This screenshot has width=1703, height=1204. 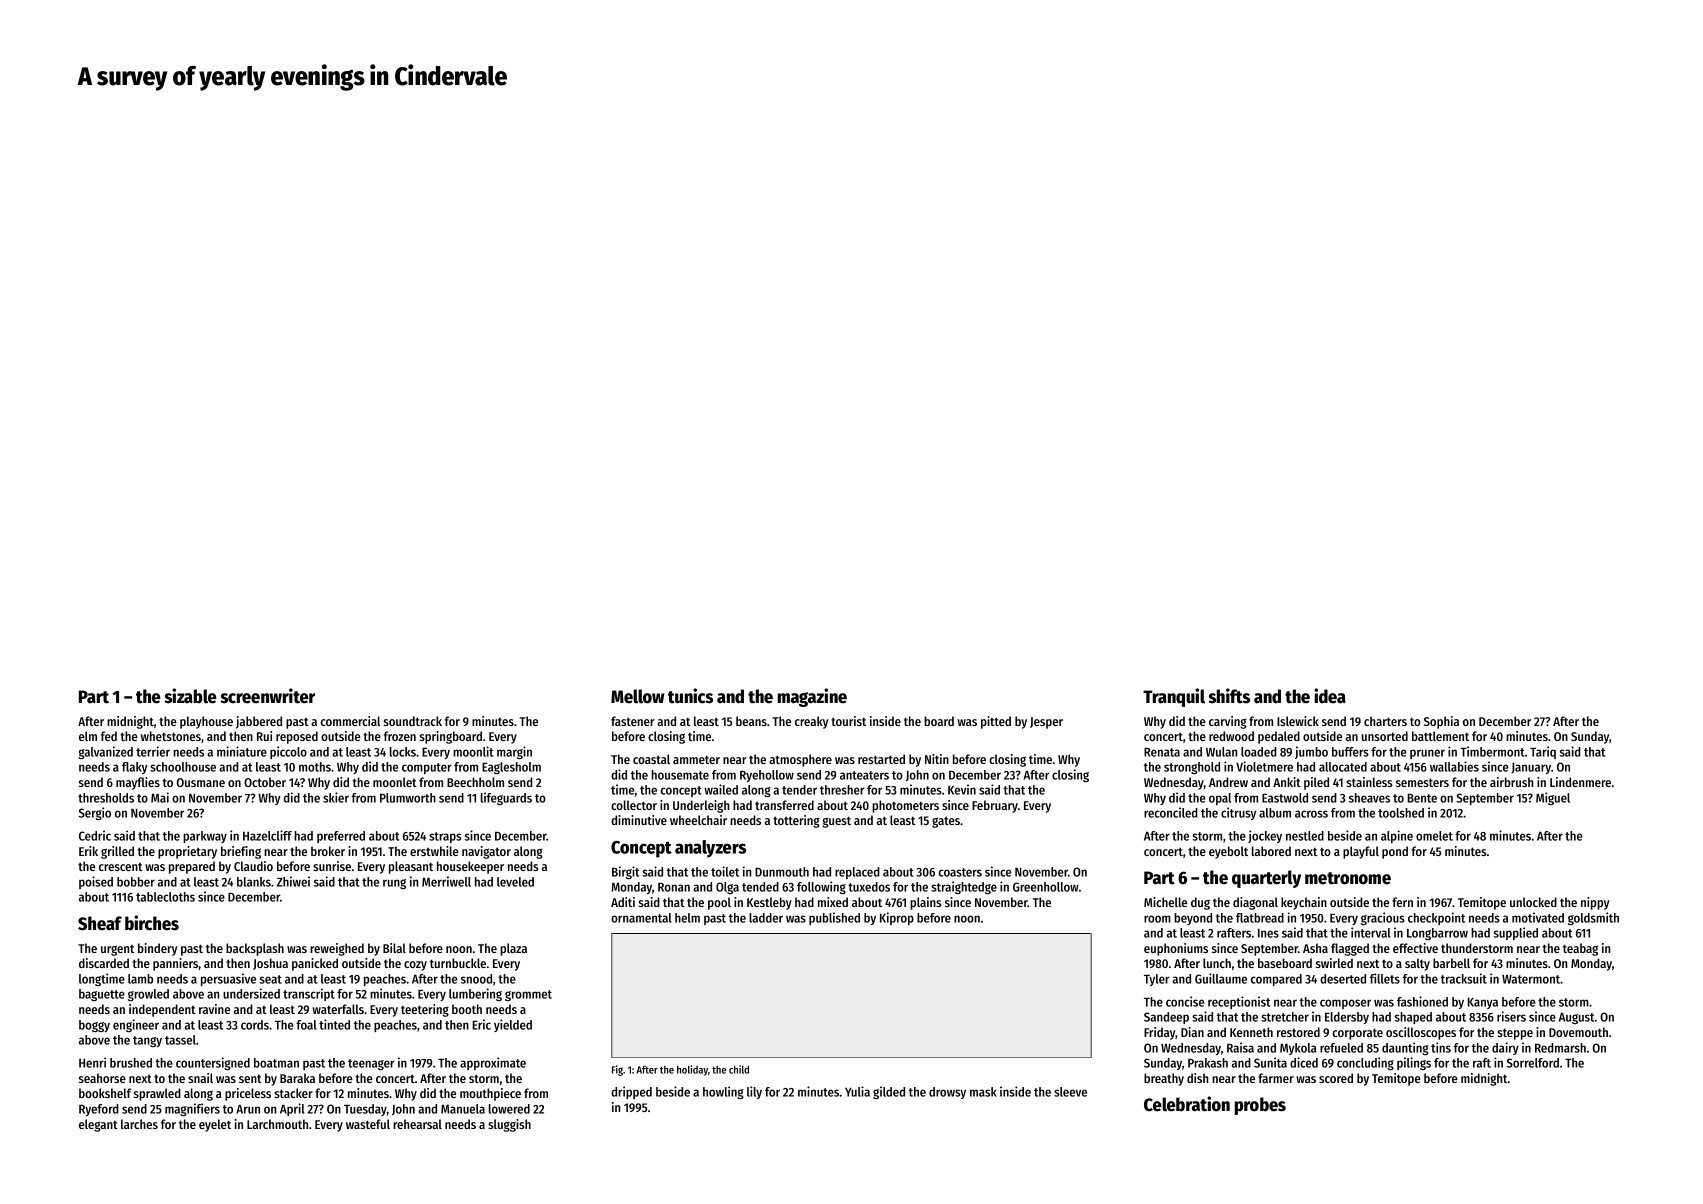 What do you see at coordinates (1401, 813) in the screenshot?
I see `toolshed` at bounding box center [1401, 813].
